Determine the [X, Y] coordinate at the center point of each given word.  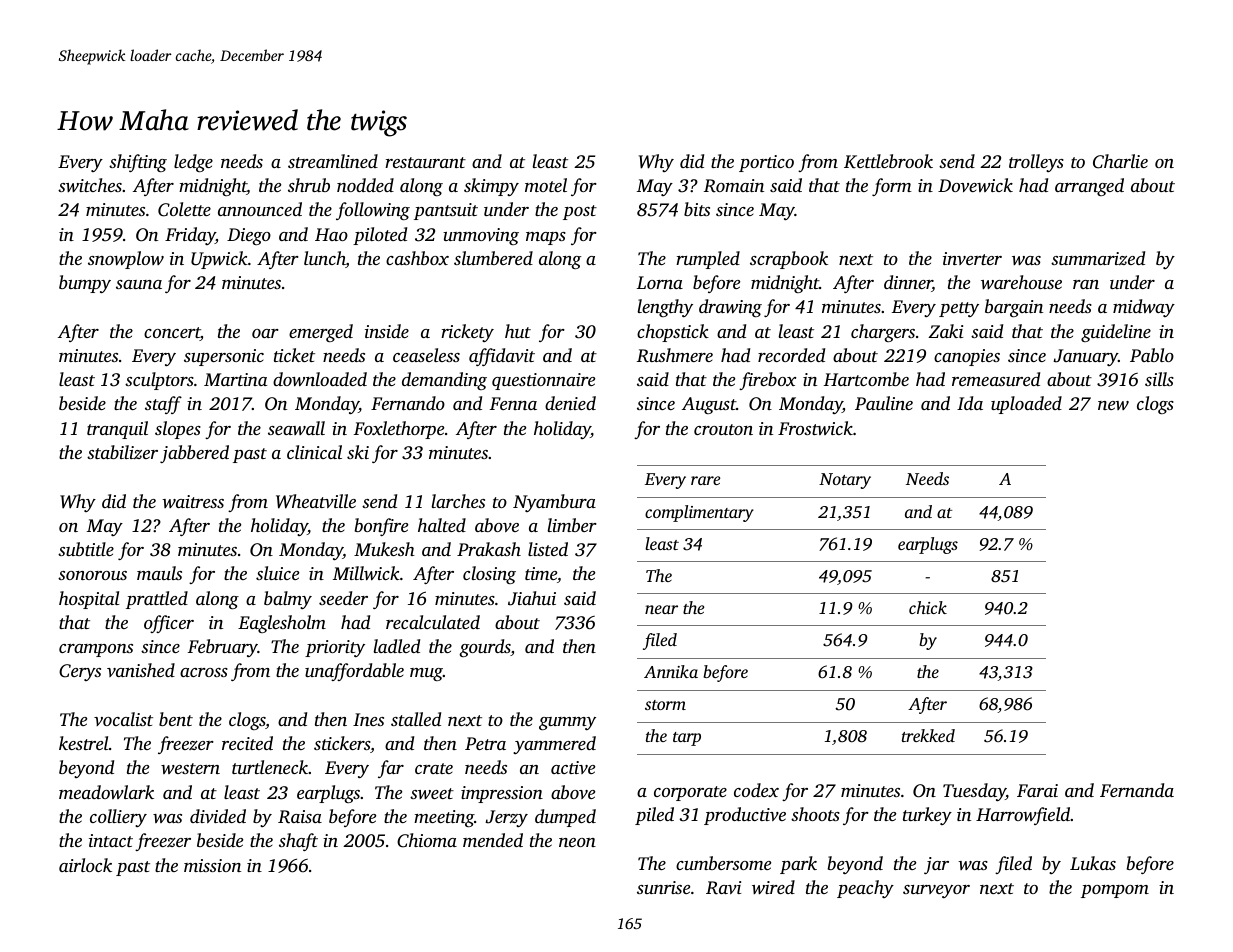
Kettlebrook [888, 161]
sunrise [663, 887]
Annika [671, 671]
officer [169, 624]
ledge [193, 163]
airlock [85, 865]
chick [928, 607]
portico [766, 163]
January [1085, 357]
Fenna [513, 403]
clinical [314, 452]
